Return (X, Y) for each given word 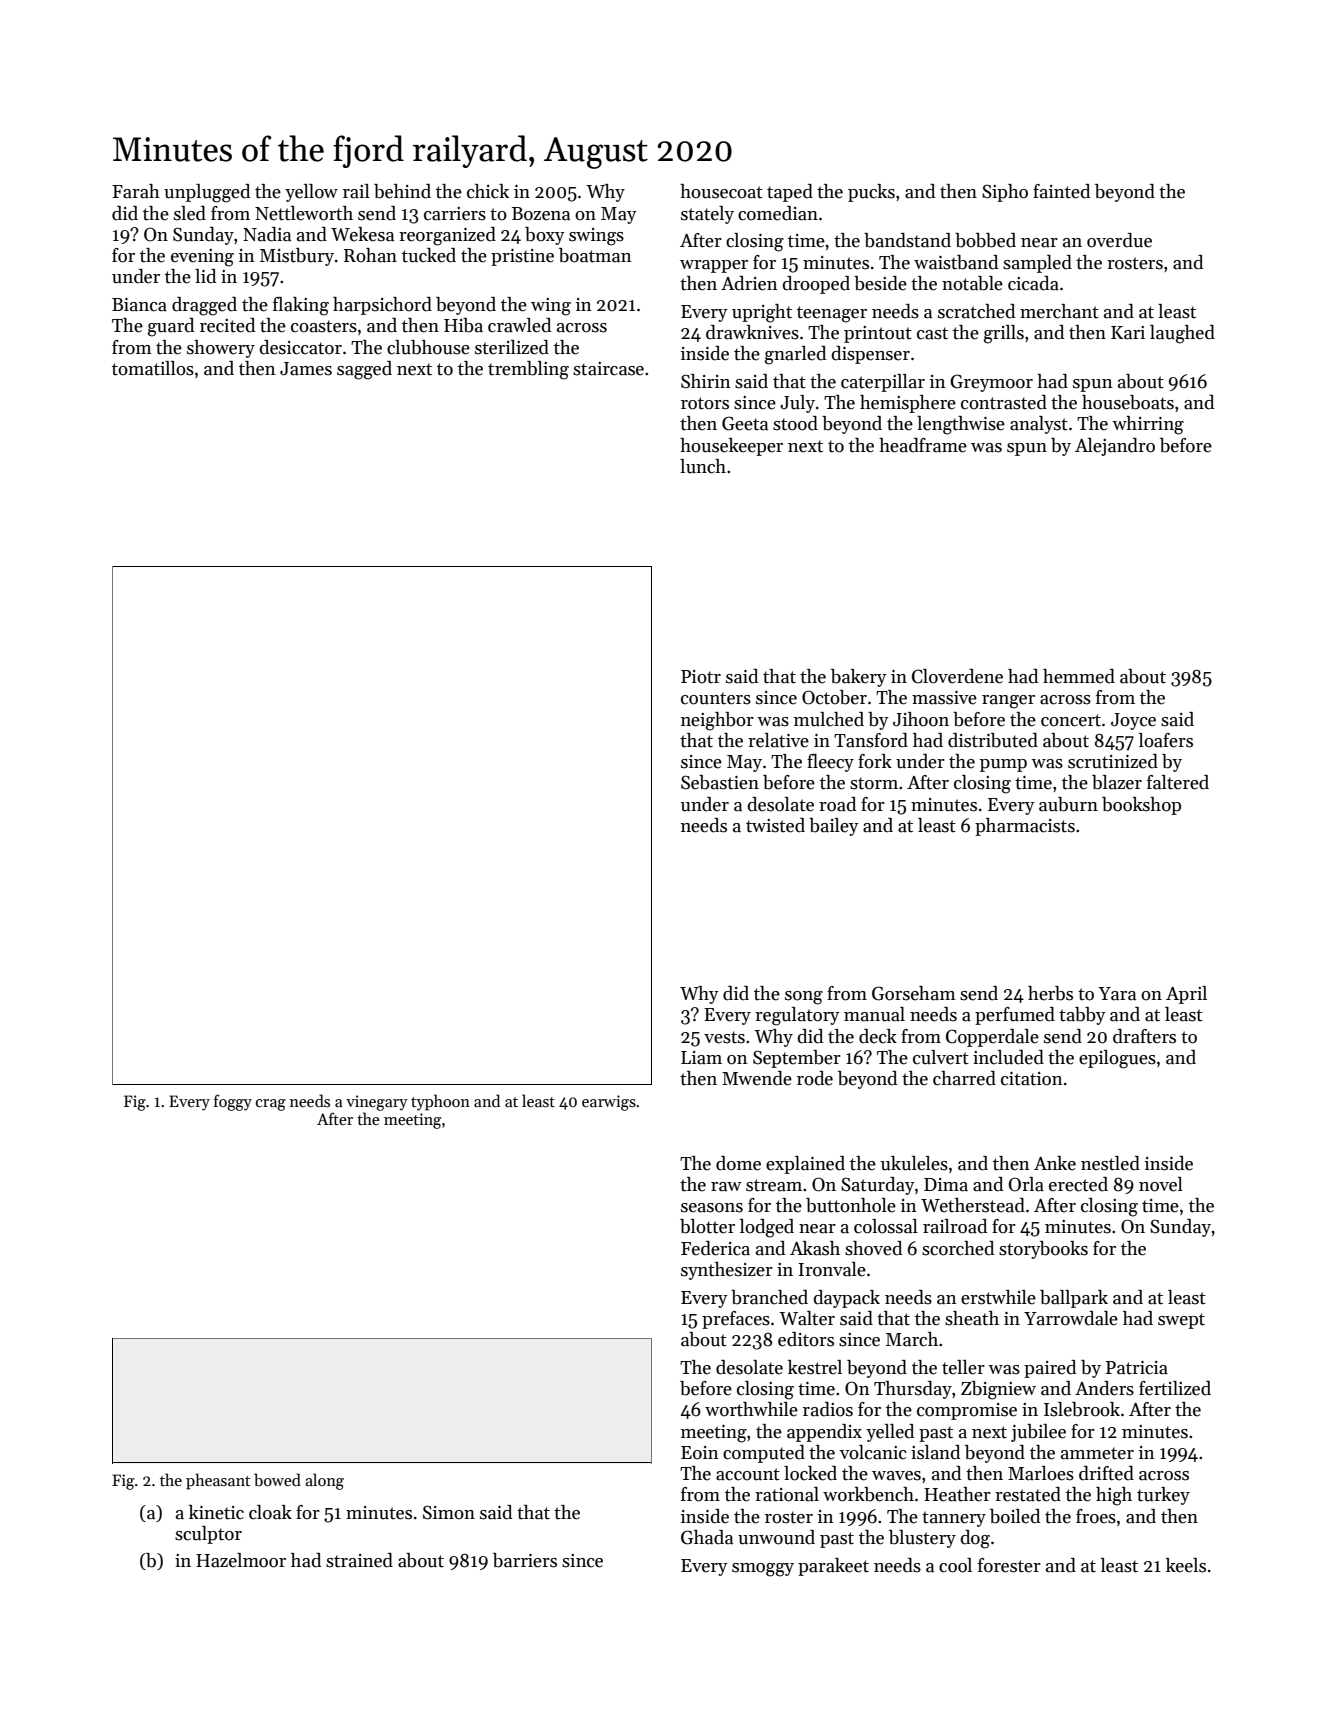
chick (488, 191)
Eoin (700, 1453)
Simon (449, 1512)
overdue (1119, 240)
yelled (890, 1433)
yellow (311, 193)
